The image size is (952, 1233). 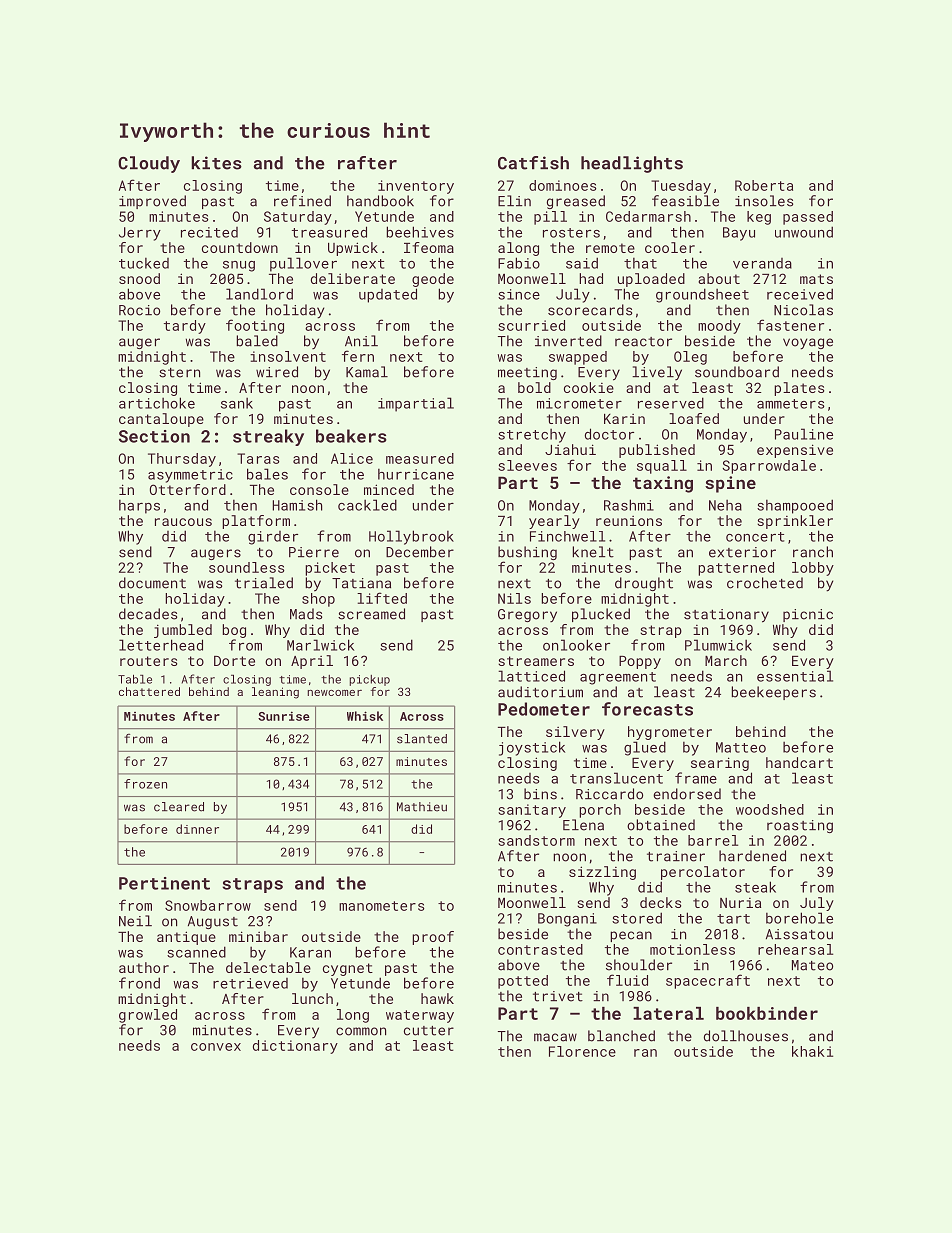 What do you see at coordinates (644, 584) in the image?
I see `drought` at bounding box center [644, 584].
